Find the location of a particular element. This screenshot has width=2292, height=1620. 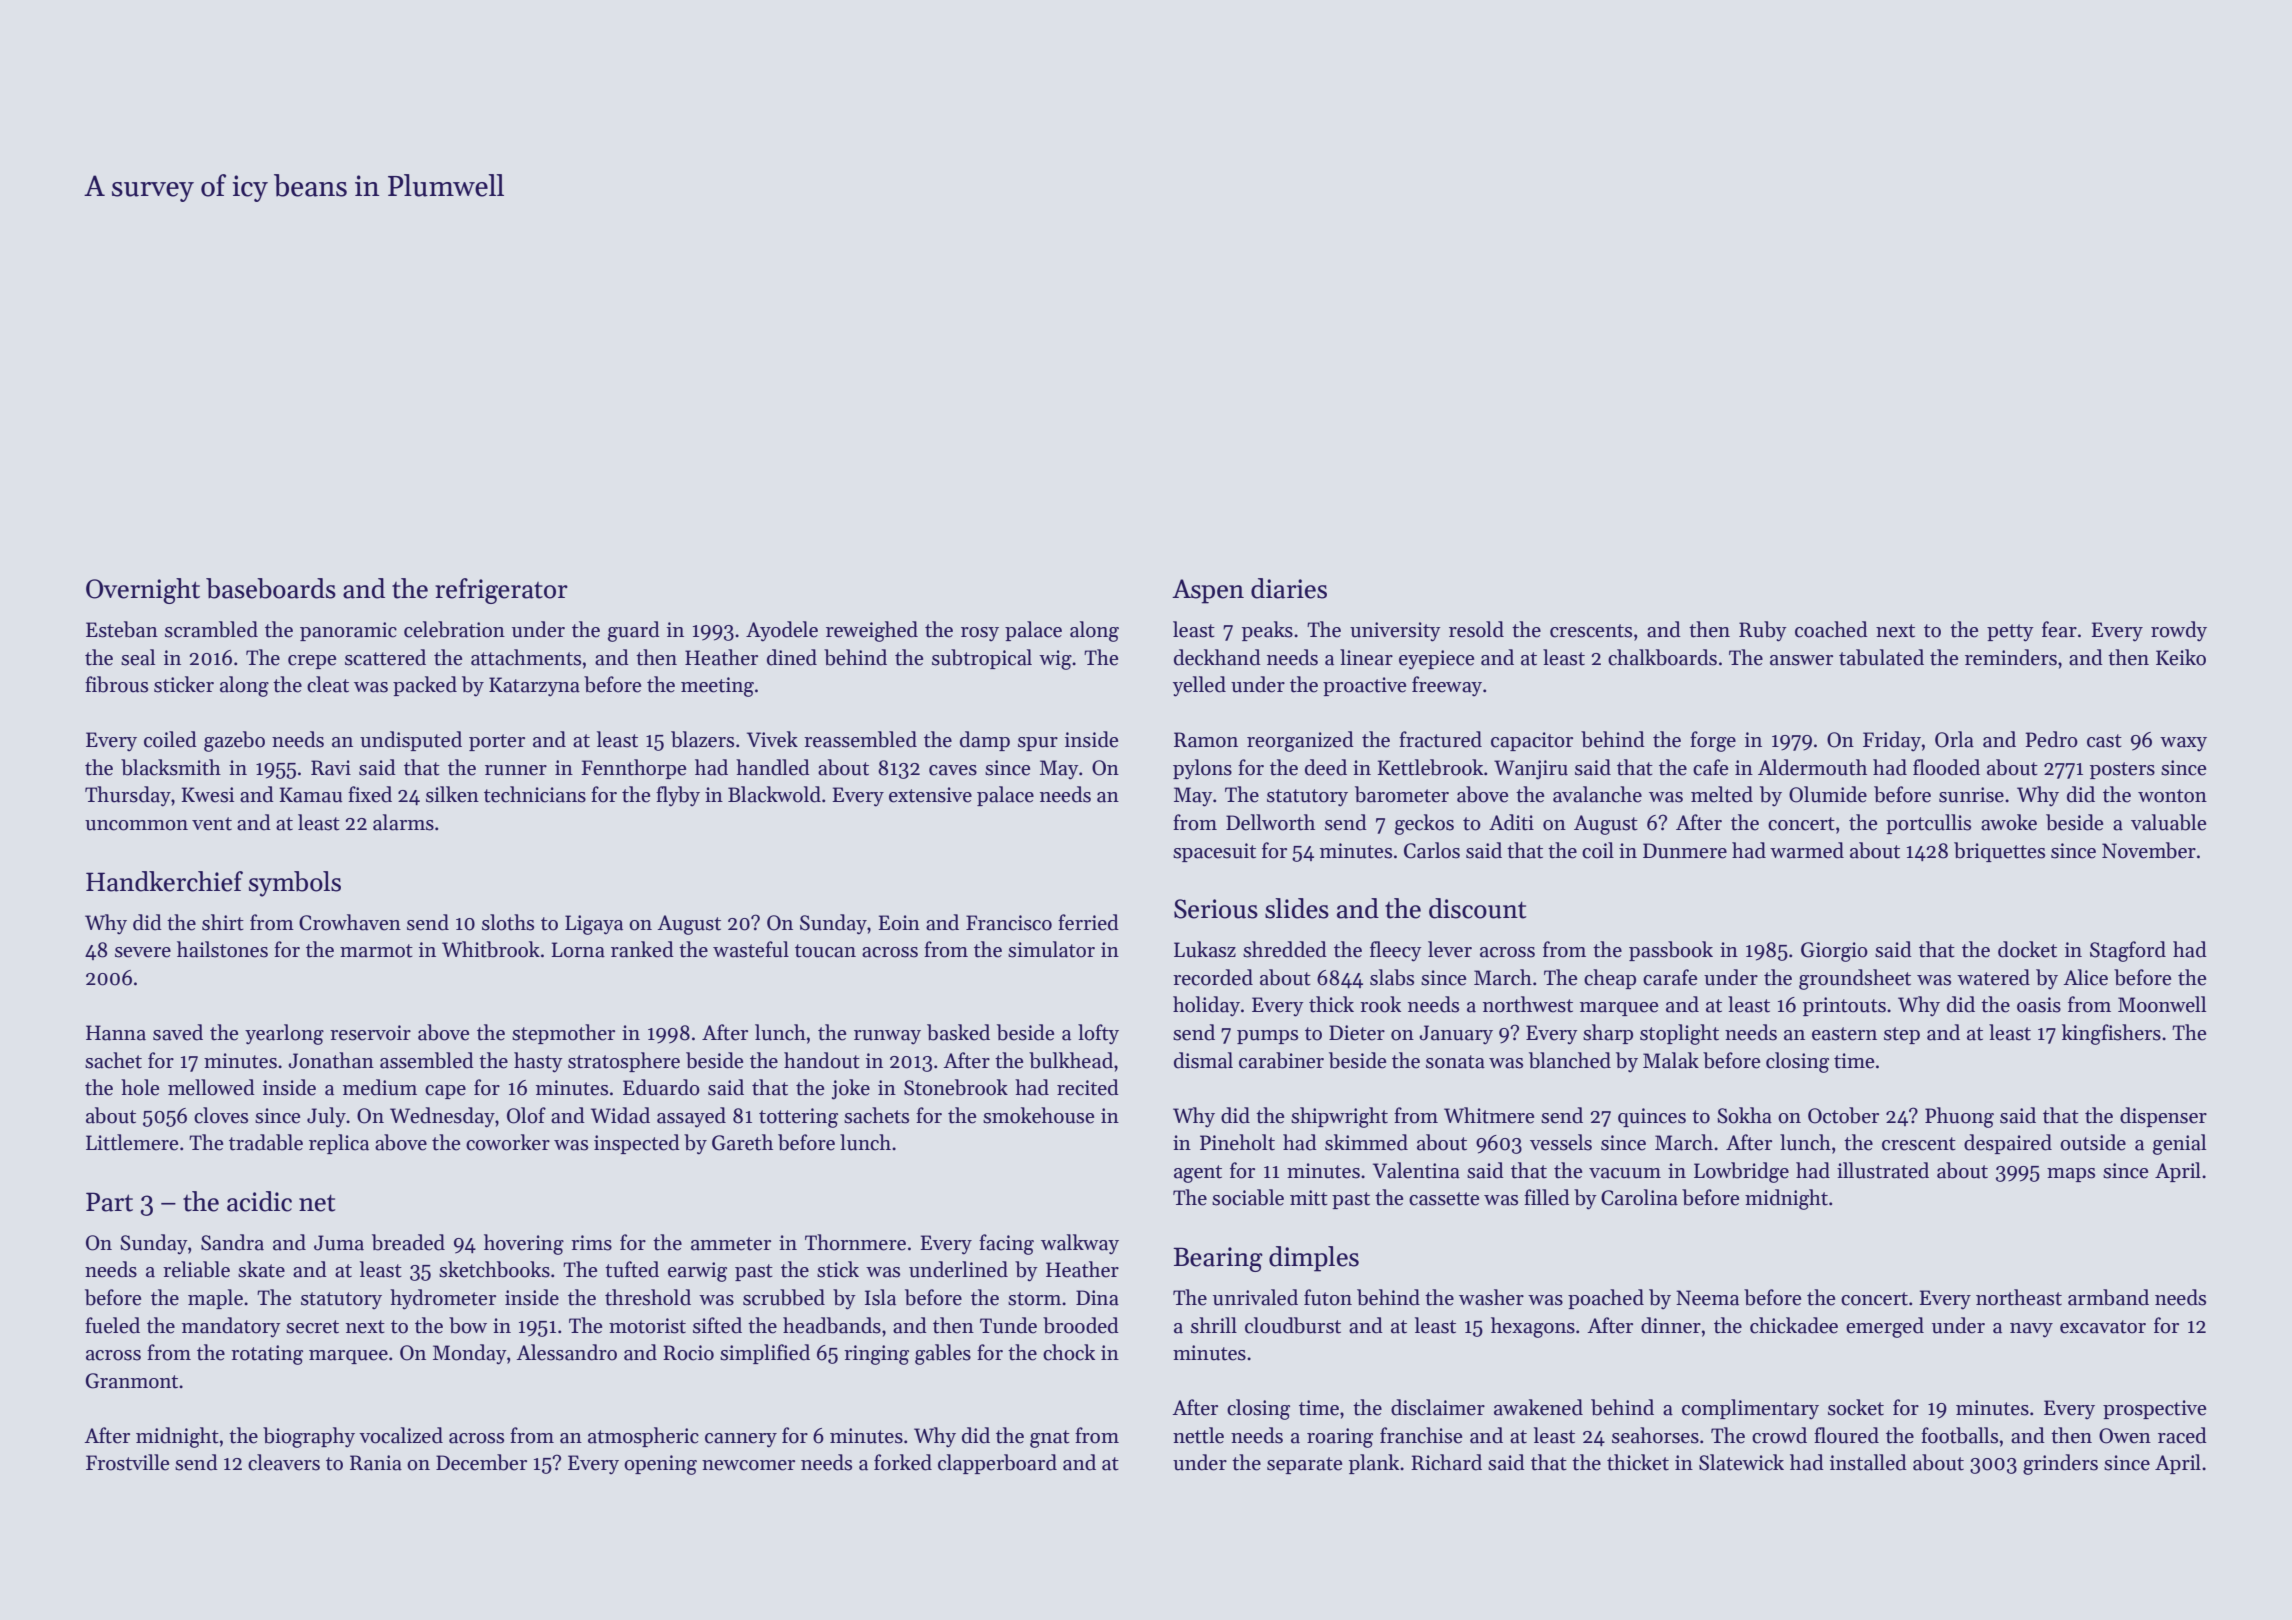

Frostville is located at coordinates (127, 1462).
